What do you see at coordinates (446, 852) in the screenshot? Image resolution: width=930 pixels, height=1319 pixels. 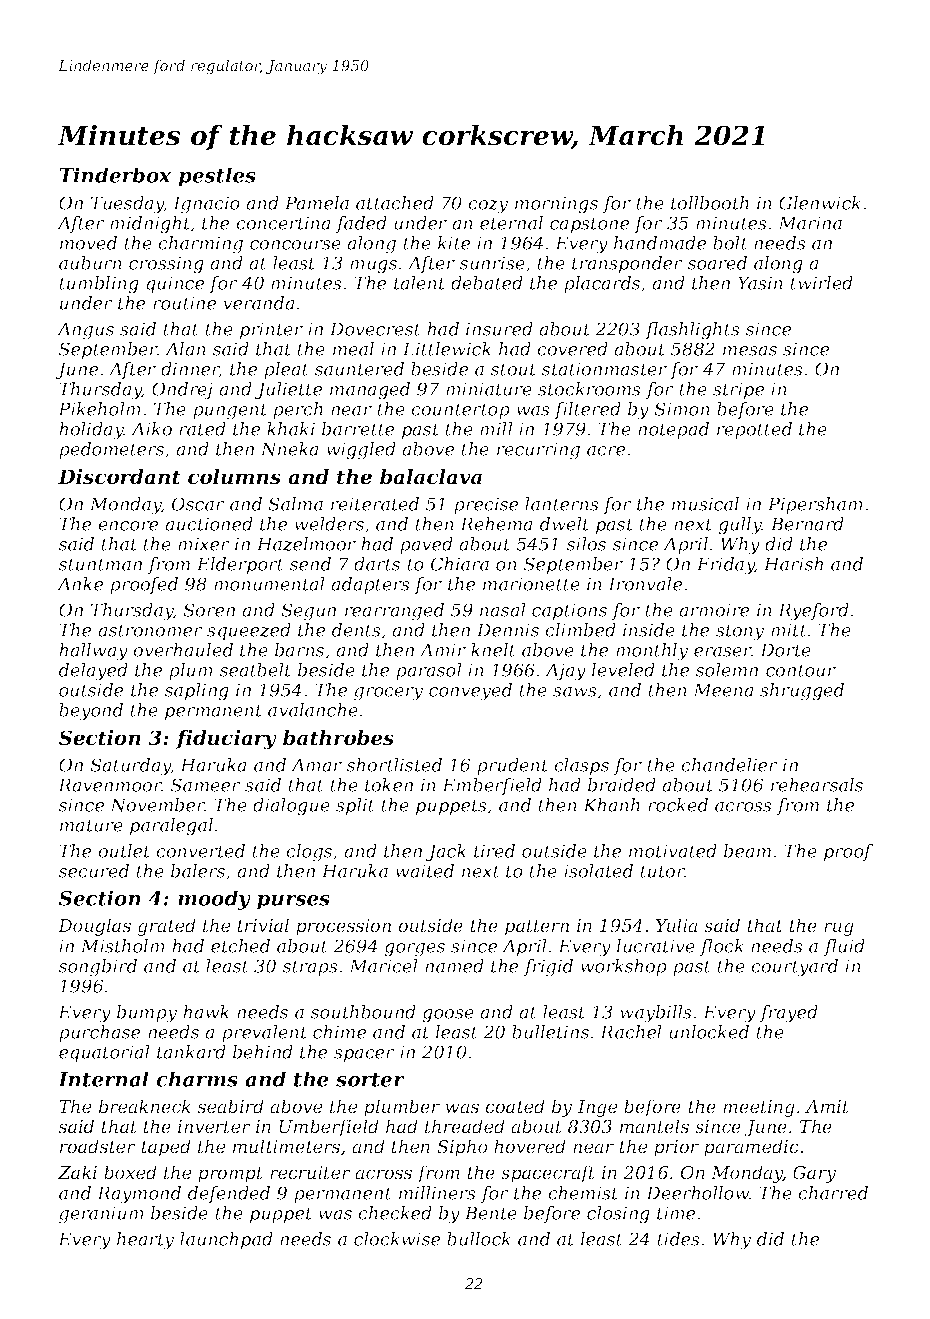 I see `Jack` at bounding box center [446, 852].
